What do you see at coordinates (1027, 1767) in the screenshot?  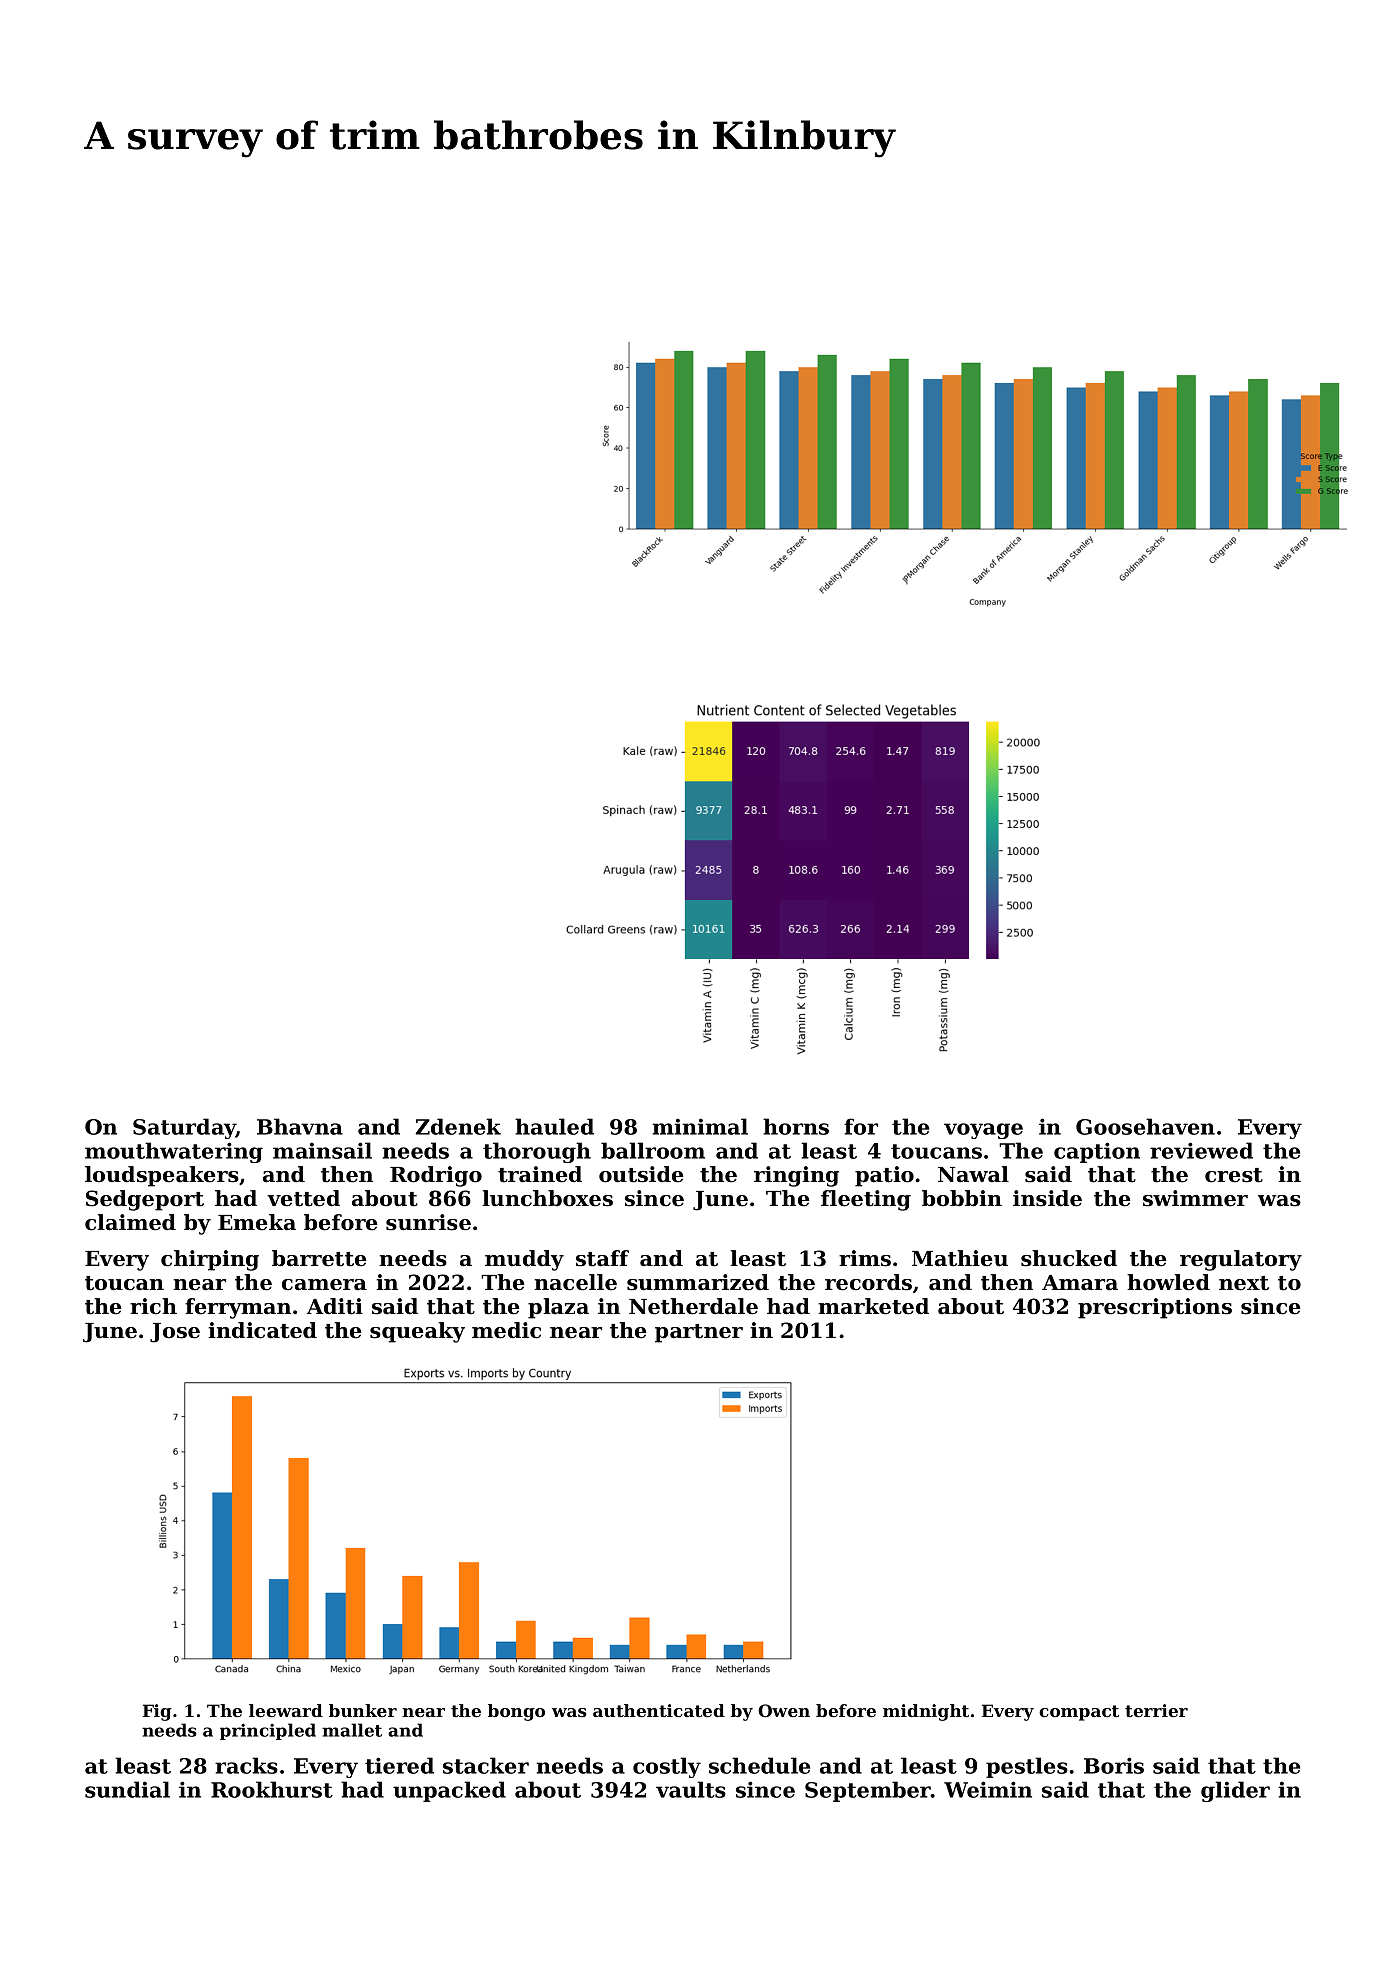 I see `pestles` at bounding box center [1027, 1767].
